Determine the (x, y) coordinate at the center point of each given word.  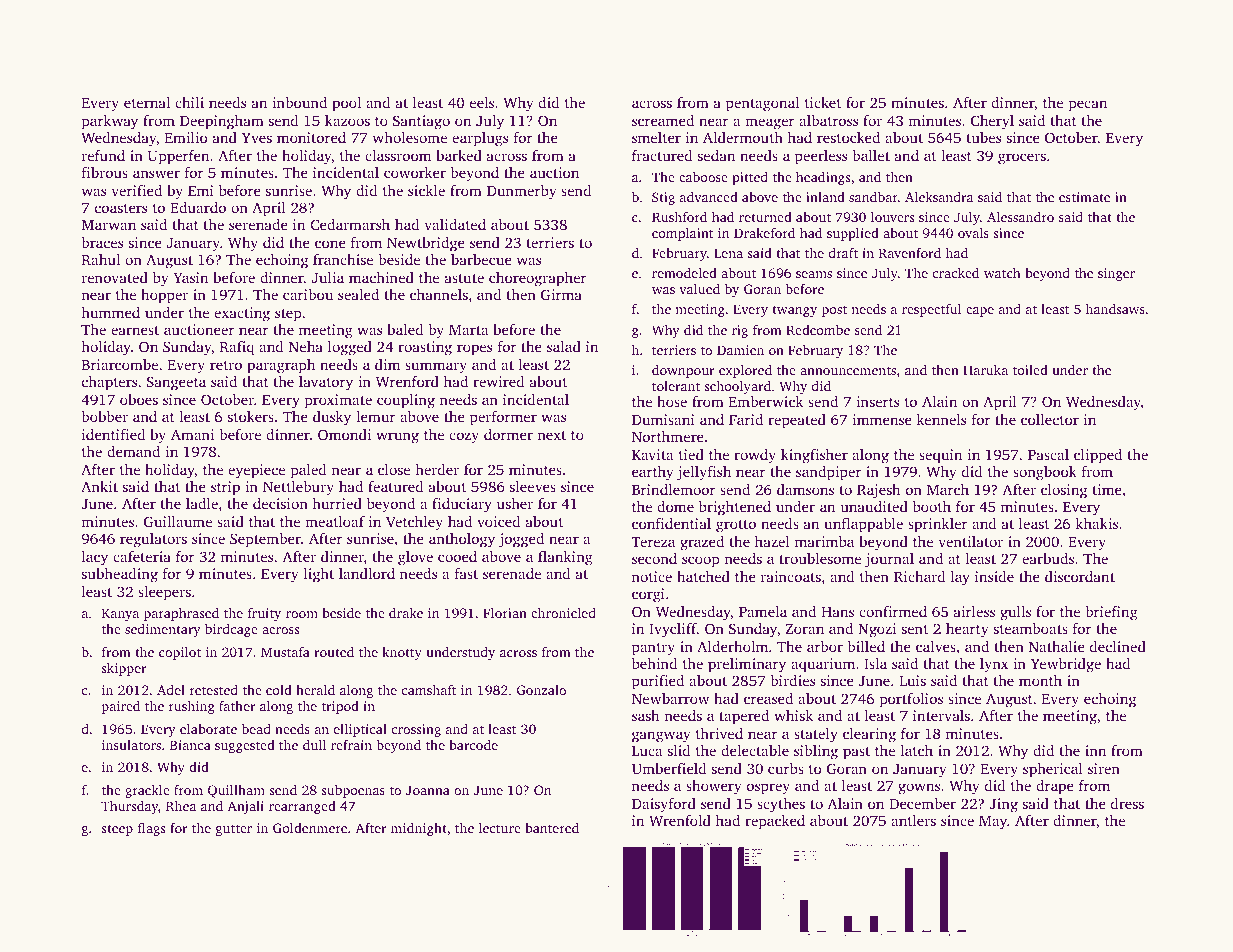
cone (330, 244)
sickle (426, 190)
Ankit (99, 486)
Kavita (653, 454)
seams (814, 274)
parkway (109, 122)
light (319, 575)
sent (915, 629)
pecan (1087, 106)
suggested (245, 746)
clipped (1098, 456)
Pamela (763, 611)
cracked (956, 273)
